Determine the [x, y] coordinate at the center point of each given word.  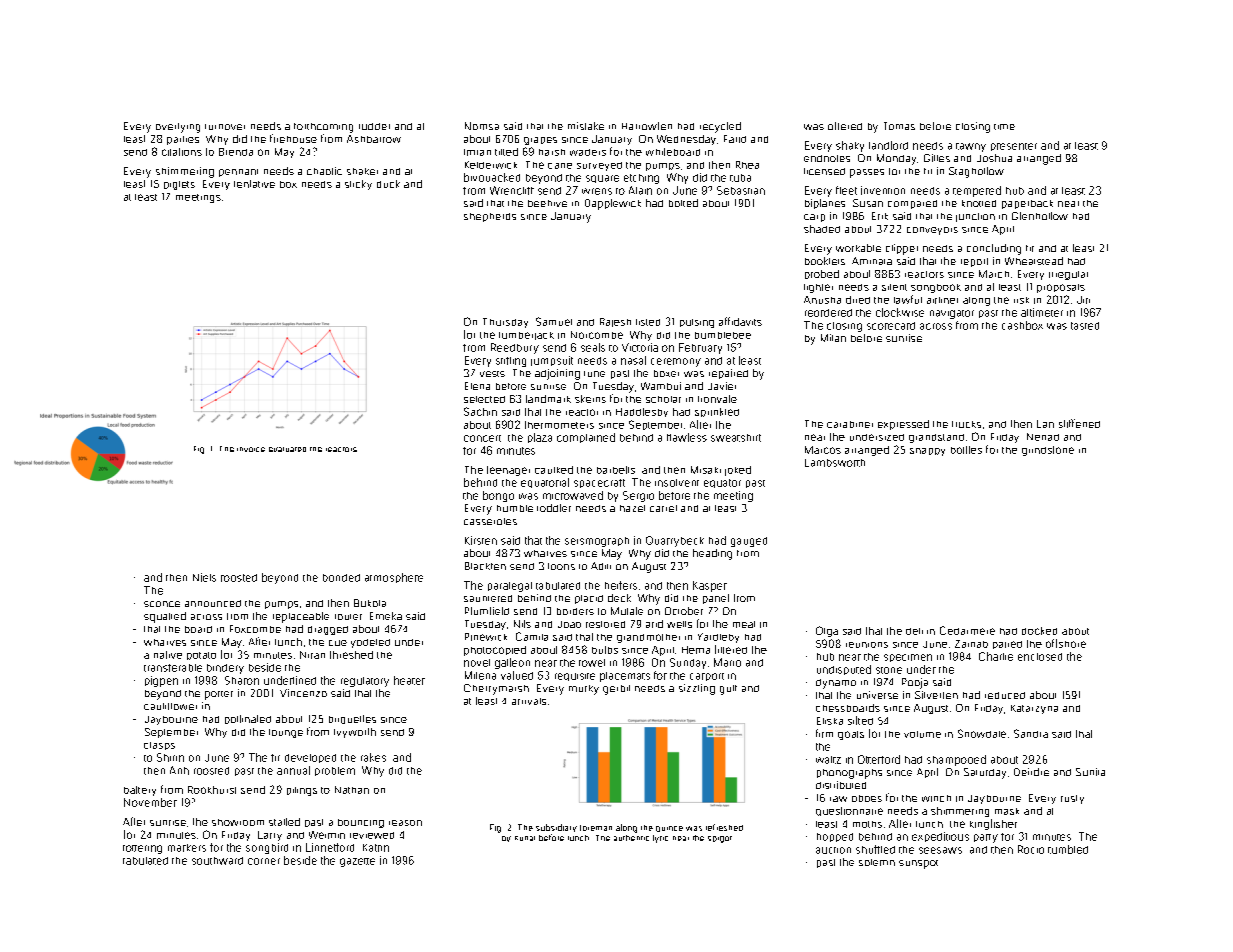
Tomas [899, 126]
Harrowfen [647, 126]
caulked [554, 470]
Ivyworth [355, 733]
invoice [251, 449]
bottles [966, 450]
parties [183, 140]
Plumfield [487, 611]
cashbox [1022, 325]
